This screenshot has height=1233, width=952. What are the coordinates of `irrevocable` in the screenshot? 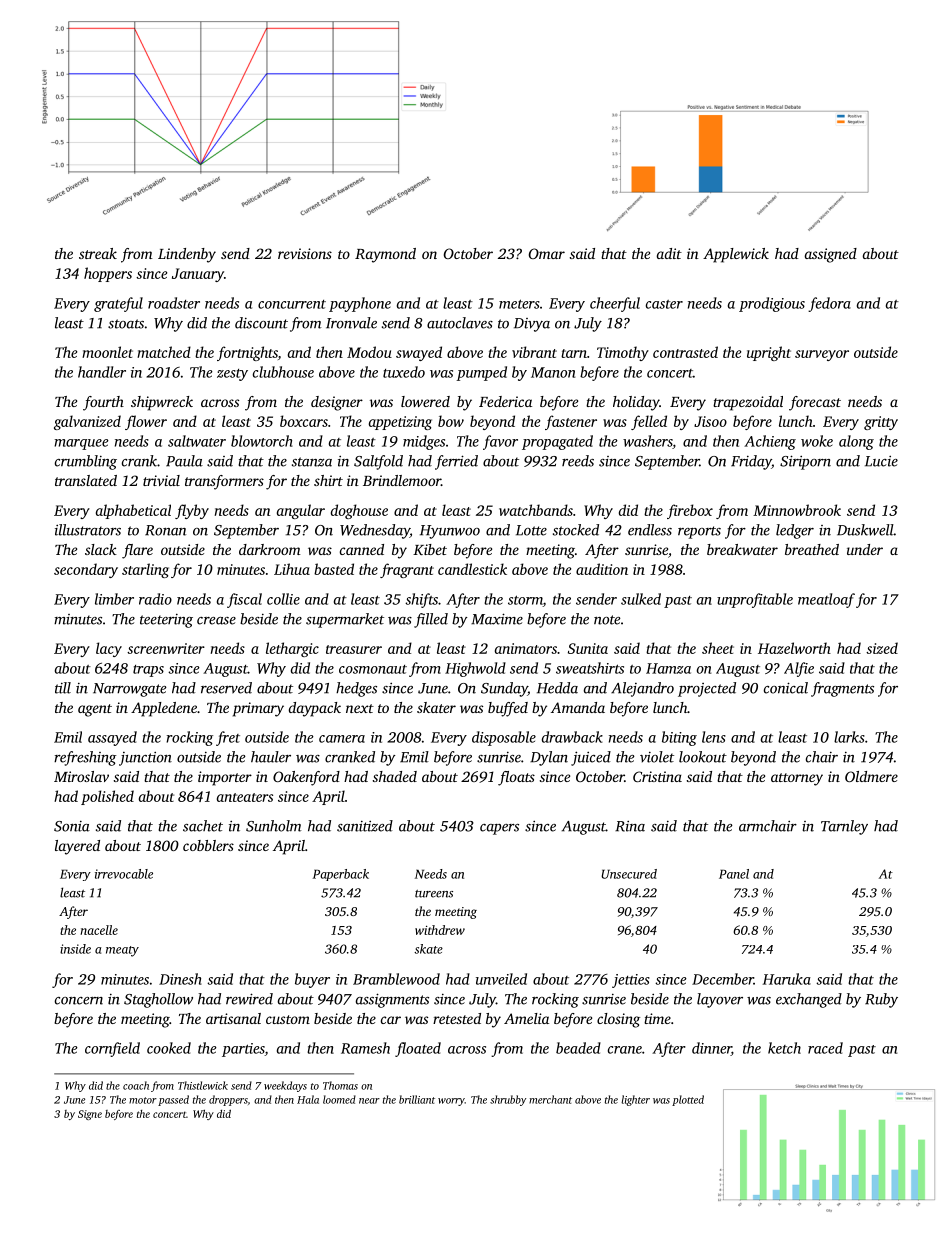 It's located at (124, 874).
